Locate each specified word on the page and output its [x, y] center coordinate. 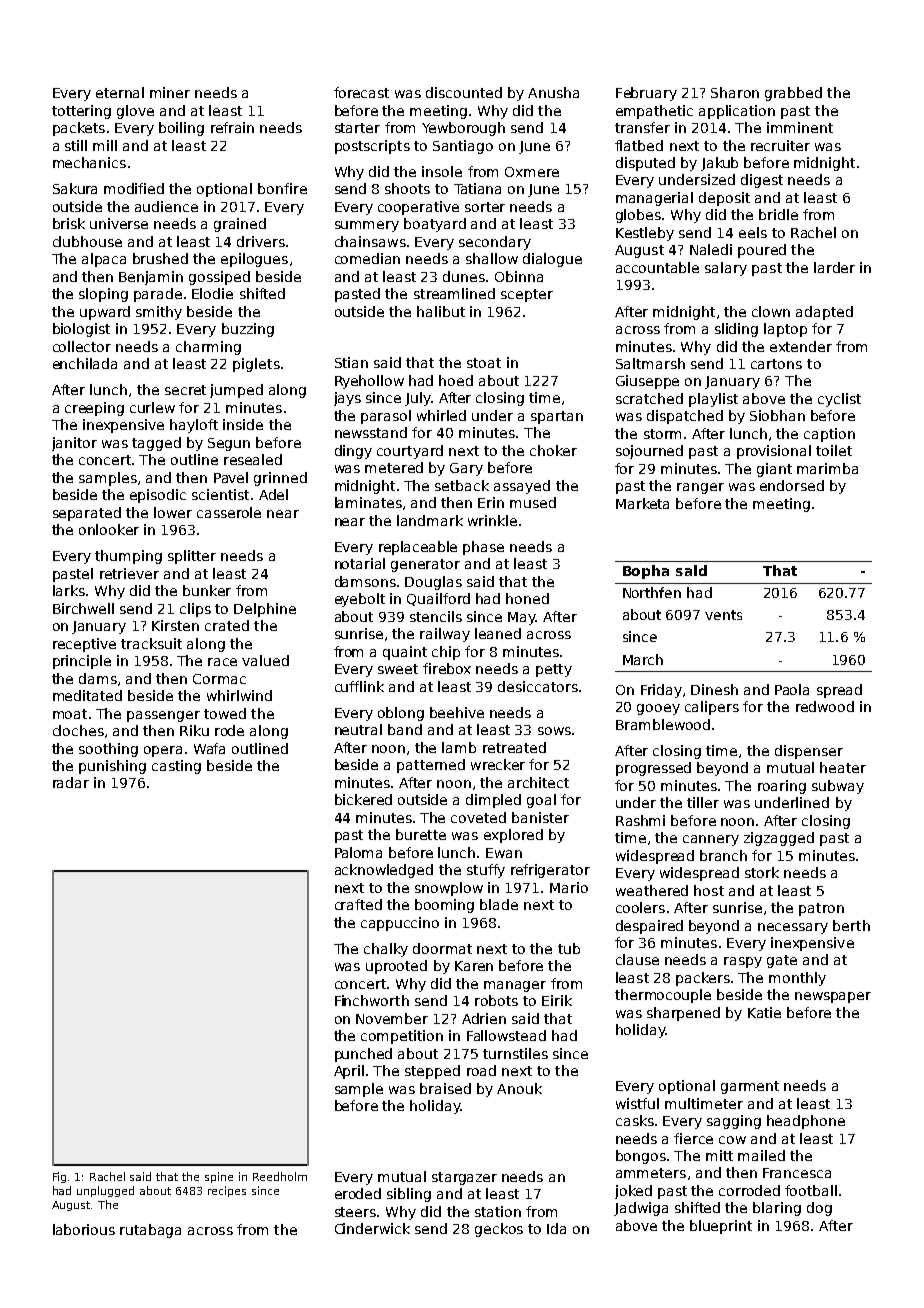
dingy [353, 452]
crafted [358, 904]
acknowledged [384, 871]
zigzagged [779, 839]
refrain [232, 127]
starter [357, 128]
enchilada [85, 363]
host [709, 890]
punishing [112, 767]
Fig [59, 1177]
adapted [824, 313]
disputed [645, 164]
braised [445, 1088]
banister [540, 817]
